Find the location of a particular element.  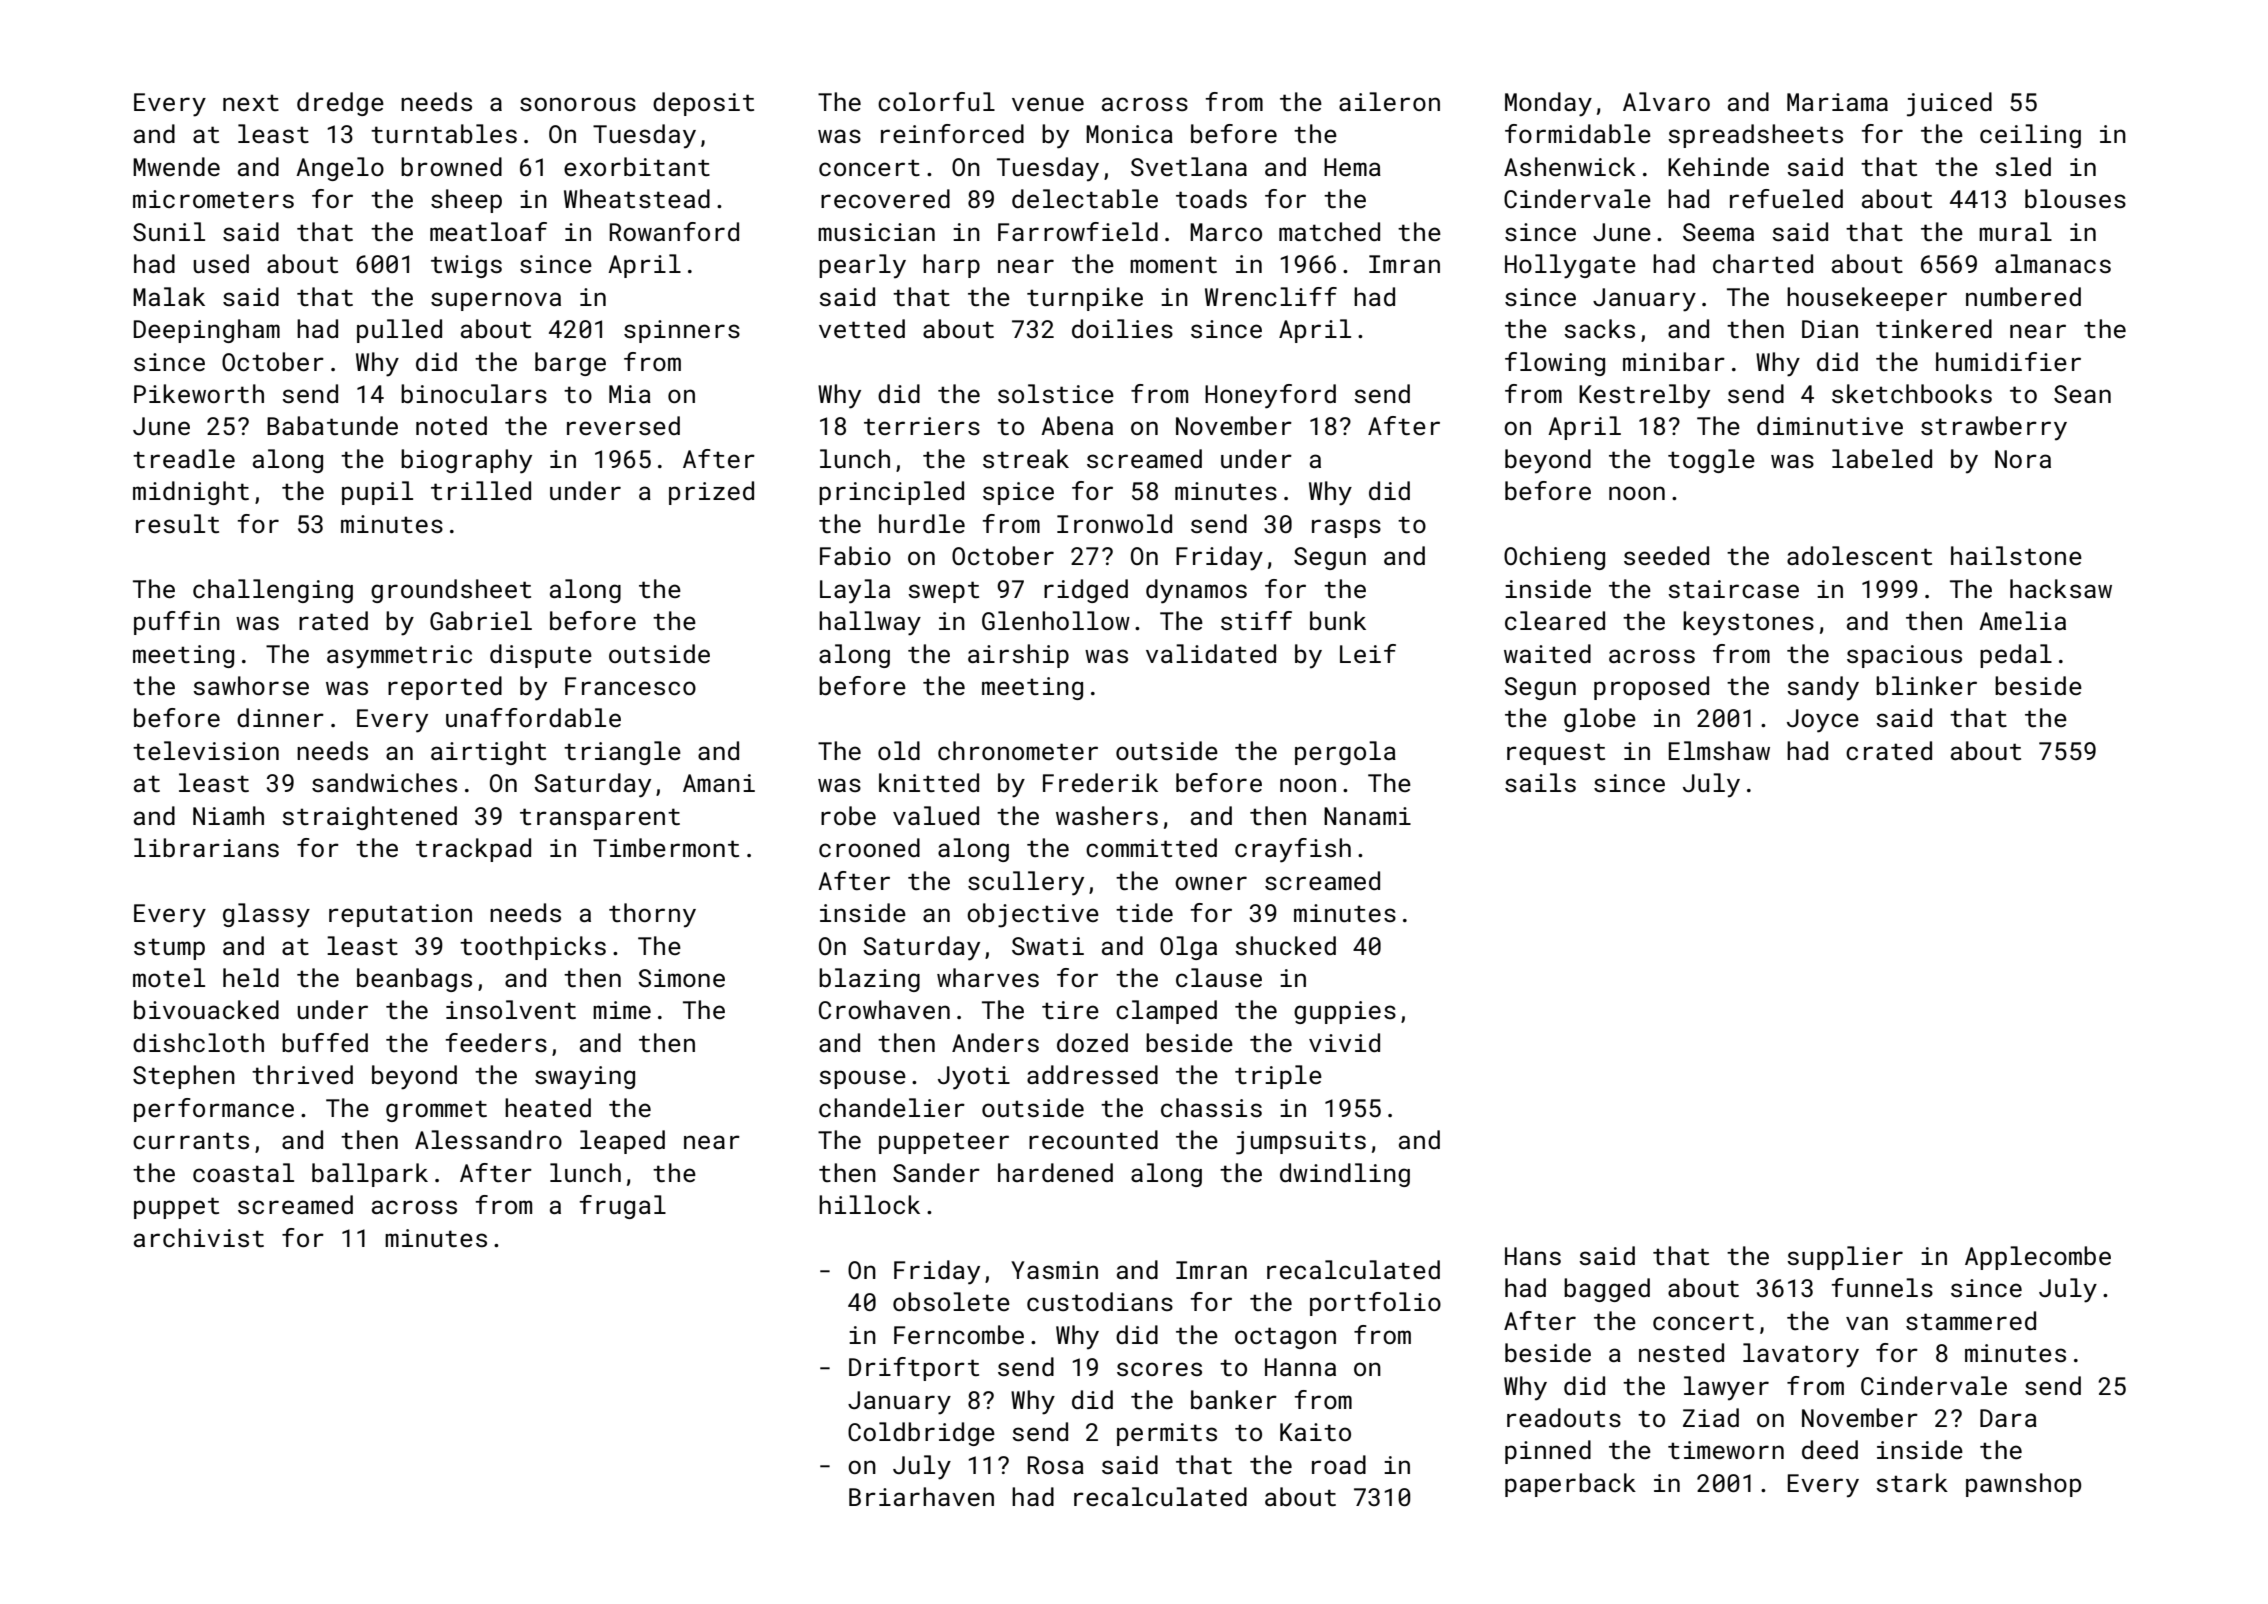

pulled is located at coordinates (399, 331).
